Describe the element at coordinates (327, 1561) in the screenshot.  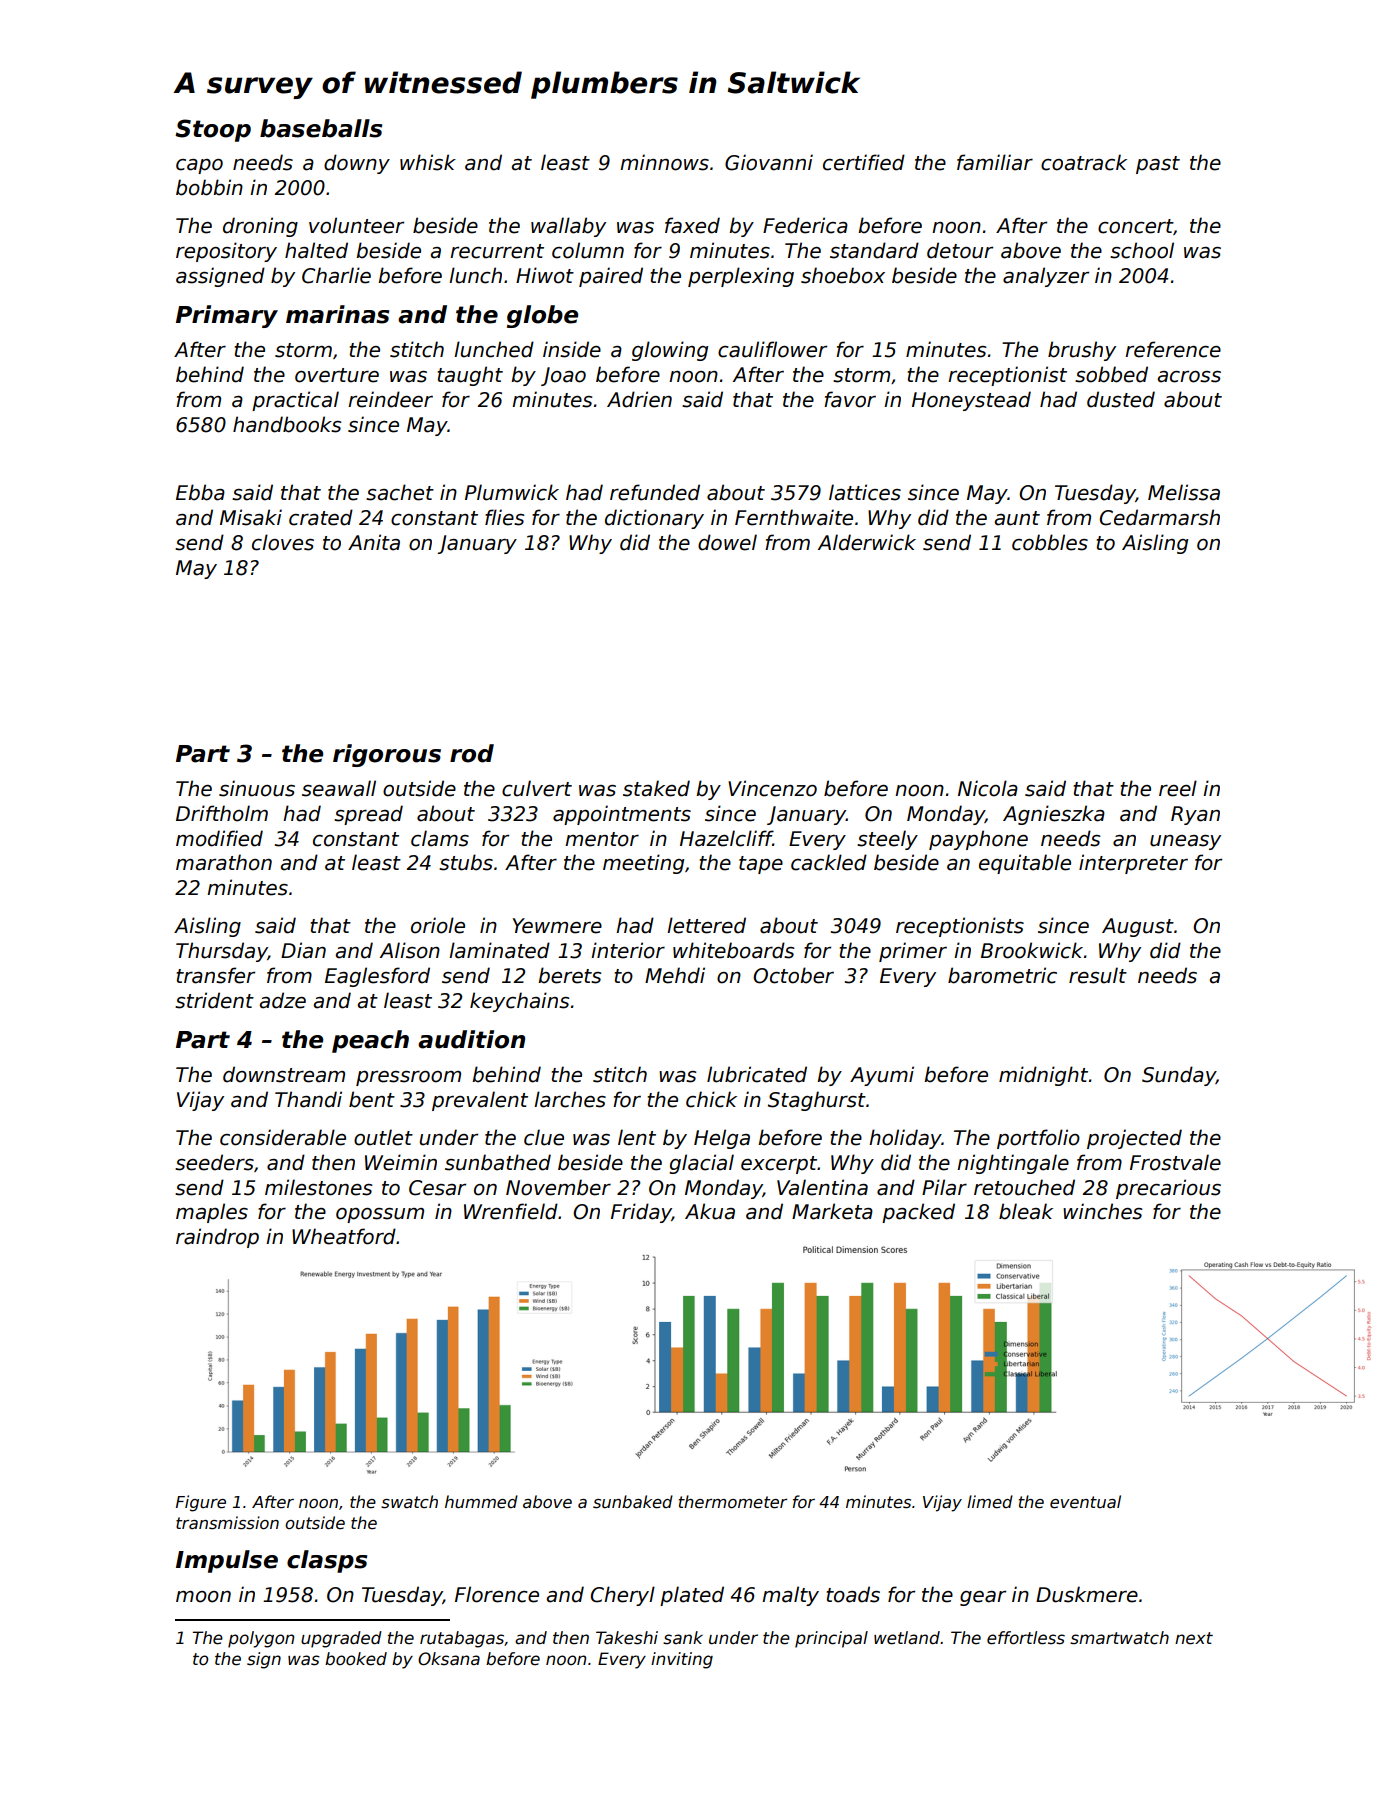
I see `clasps` at that location.
